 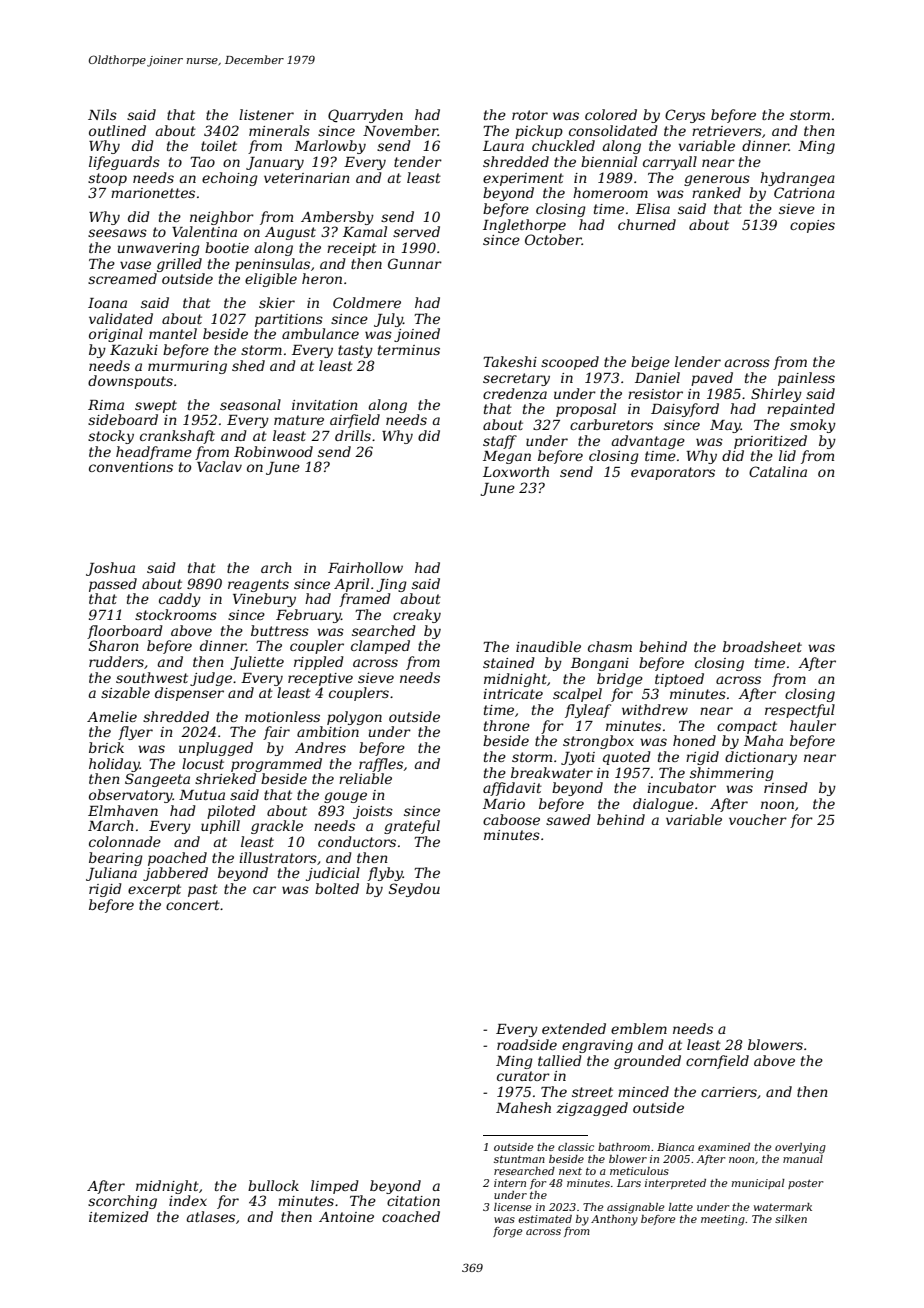 I want to click on August, so click(x=290, y=233).
